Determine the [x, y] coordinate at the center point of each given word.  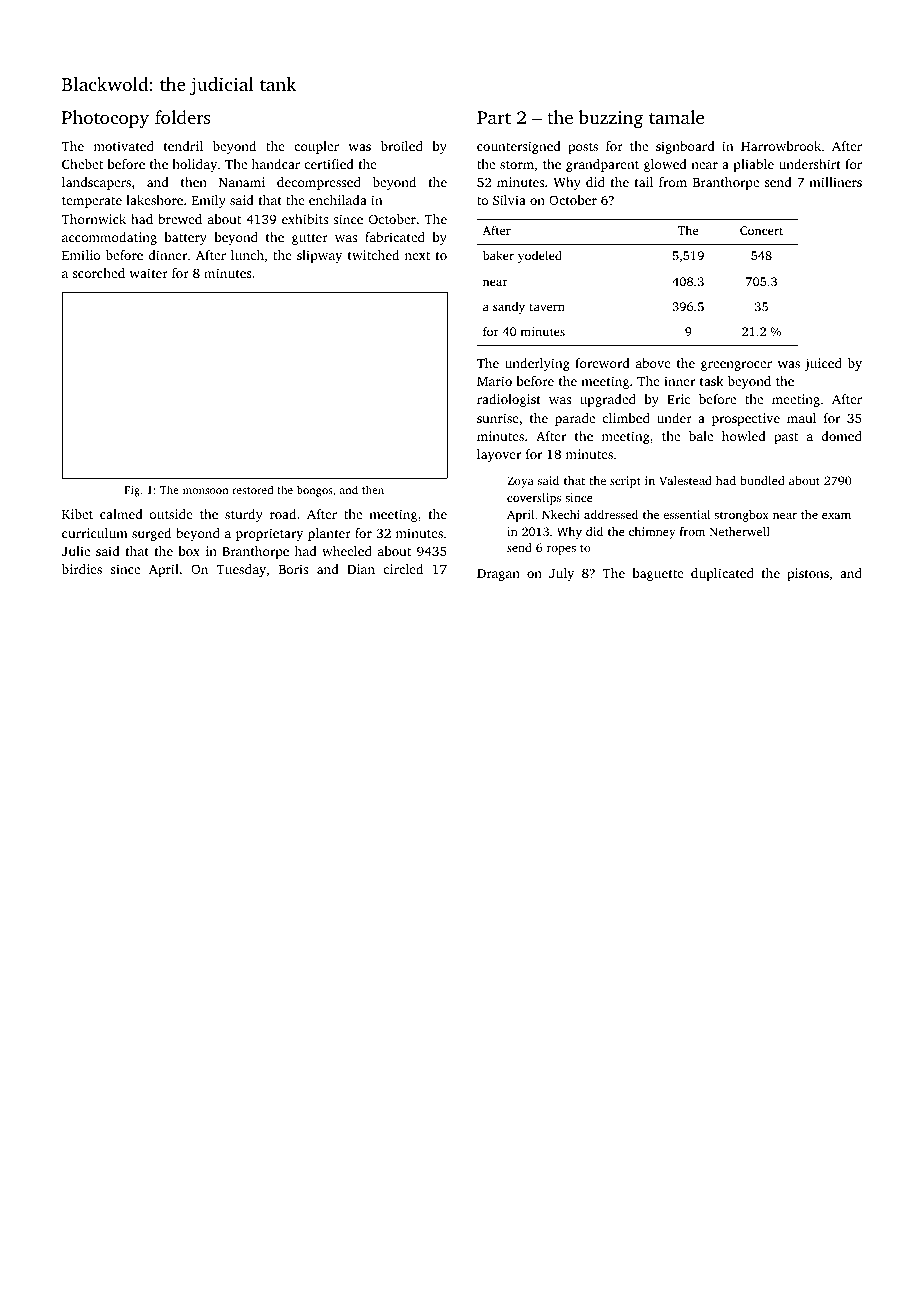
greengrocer [736, 366]
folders [183, 117]
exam [836, 516]
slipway [319, 256]
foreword [602, 363]
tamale [676, 117]
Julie [76, 551]
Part [494, 117]
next [417, 256]
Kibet [77, 514]
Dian [361, 569]
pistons [808, 574]
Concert [761, 230]
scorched [99, 273]
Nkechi [561, 514]
